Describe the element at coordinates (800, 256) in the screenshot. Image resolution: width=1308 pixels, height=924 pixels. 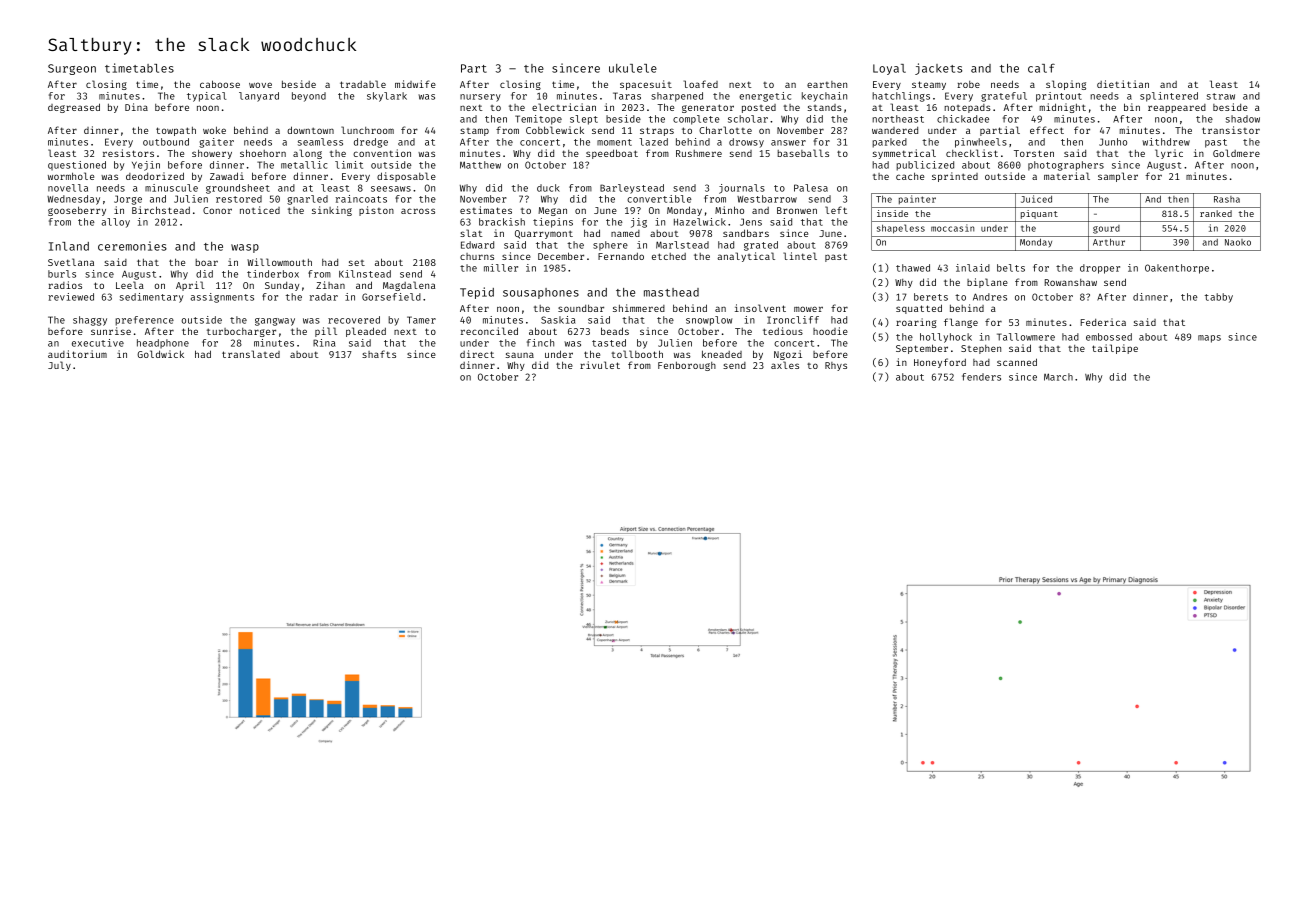
I see `lintel` at that location.
